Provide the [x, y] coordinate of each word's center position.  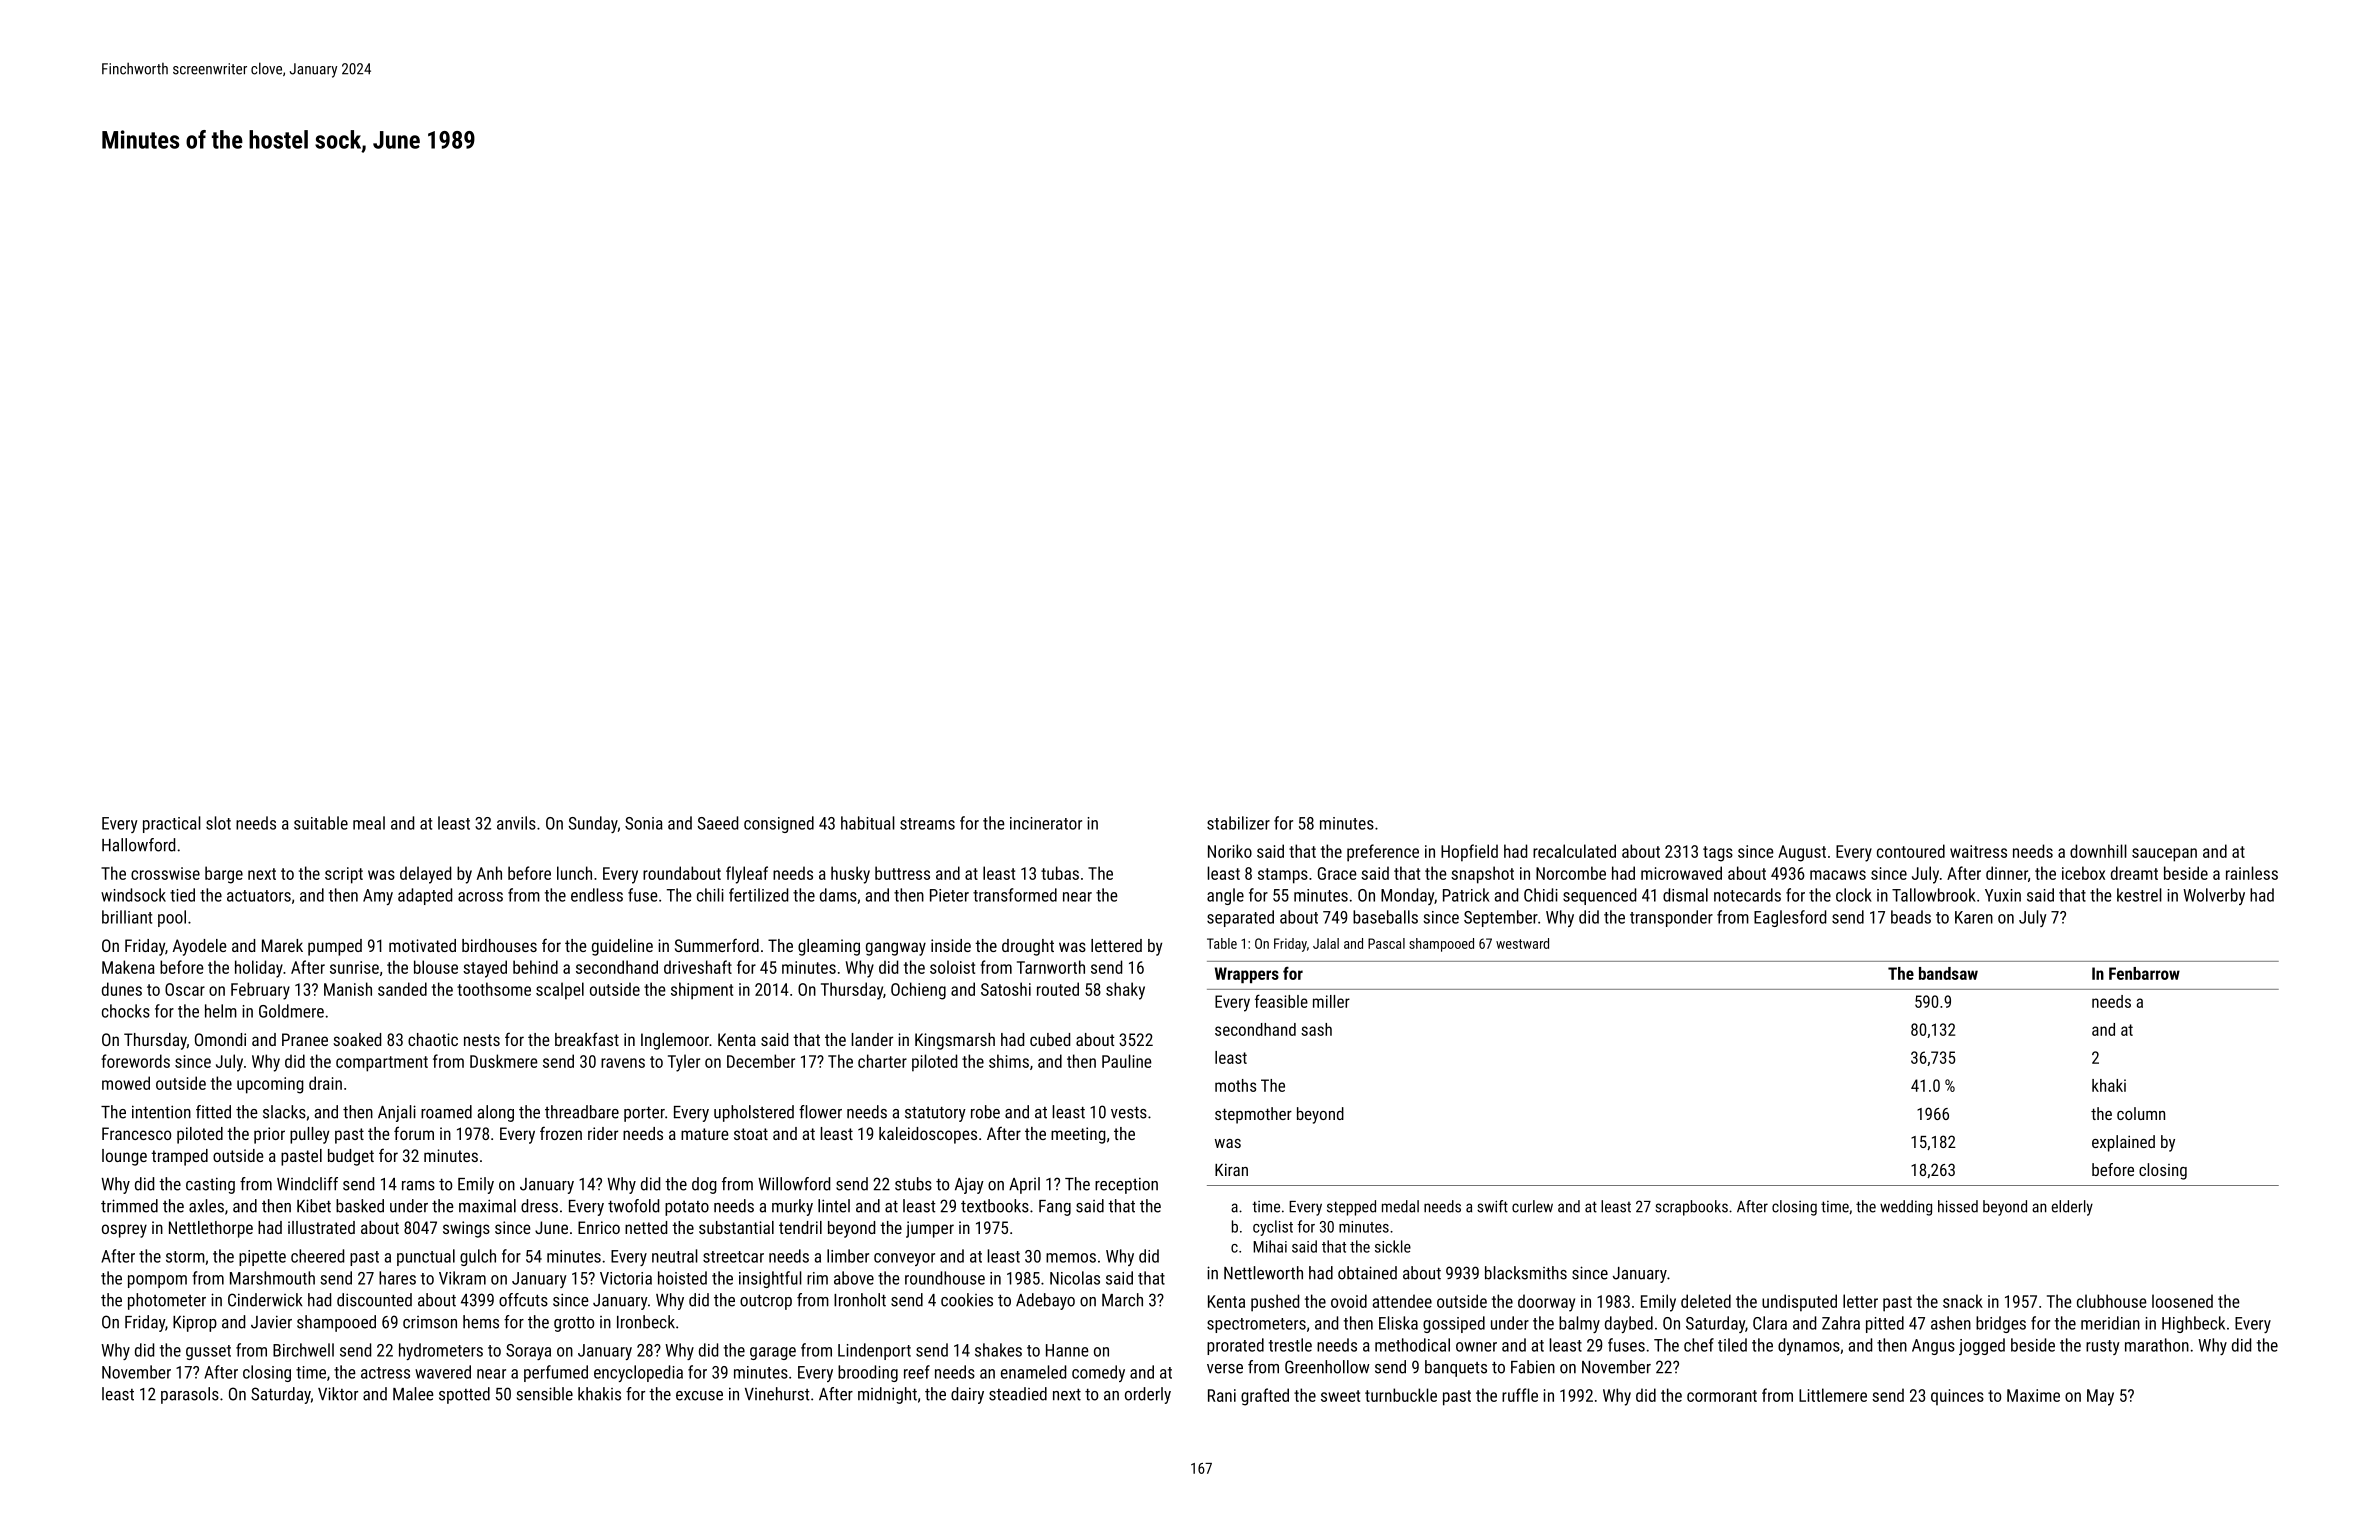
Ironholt [860, 1300]
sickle [1393, 1246]
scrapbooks [1691, 1208]
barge [224, 875]
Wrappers [1247, 975]
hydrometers [441, 1351]
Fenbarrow [2144, 973]
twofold [633, 1206]
